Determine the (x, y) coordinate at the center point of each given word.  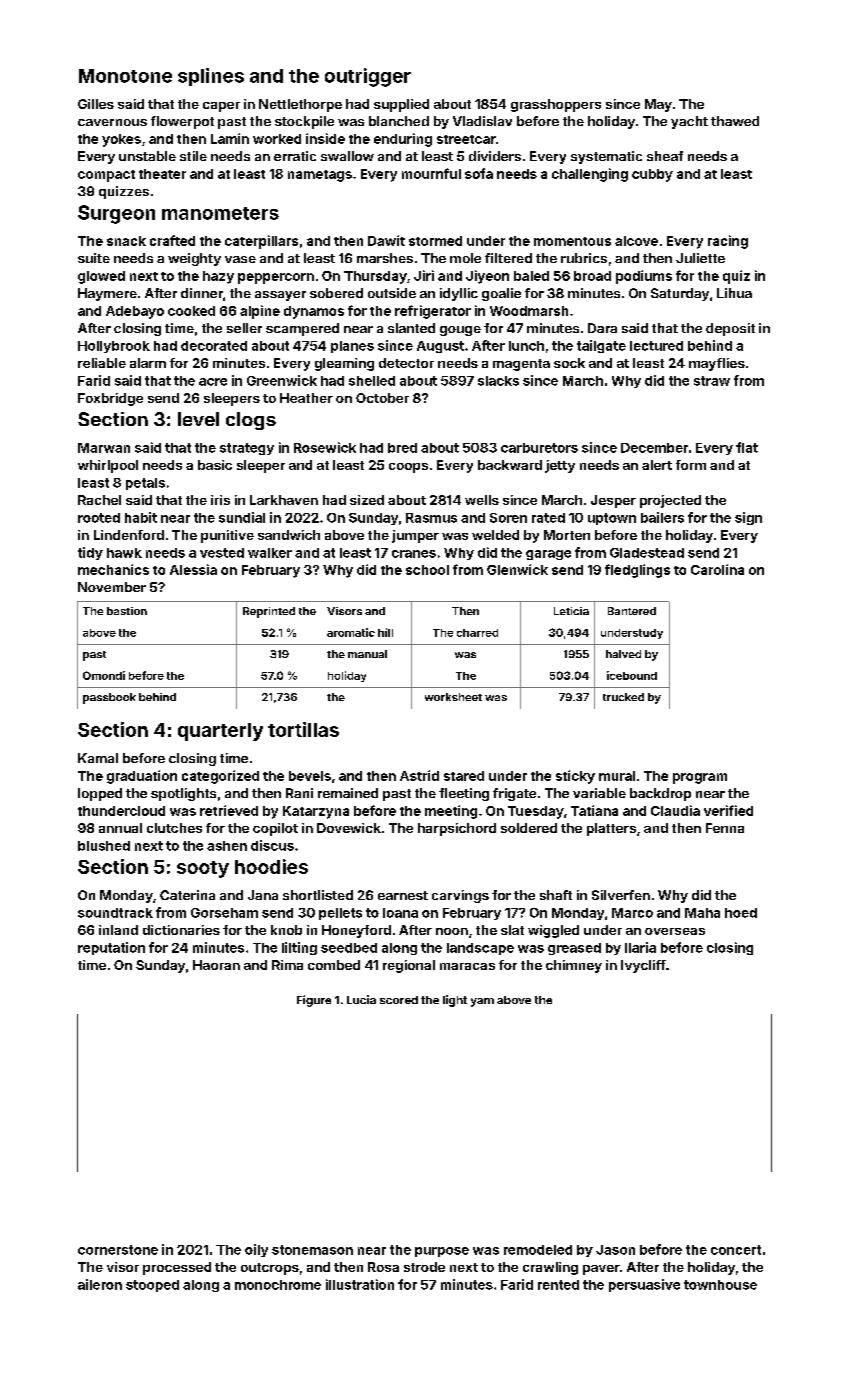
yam (482, 1002)
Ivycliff (643, 966)
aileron (100, 1284)
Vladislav (482, 121)
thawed (735, 121)
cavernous (112, 122)
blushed (104, 846)
